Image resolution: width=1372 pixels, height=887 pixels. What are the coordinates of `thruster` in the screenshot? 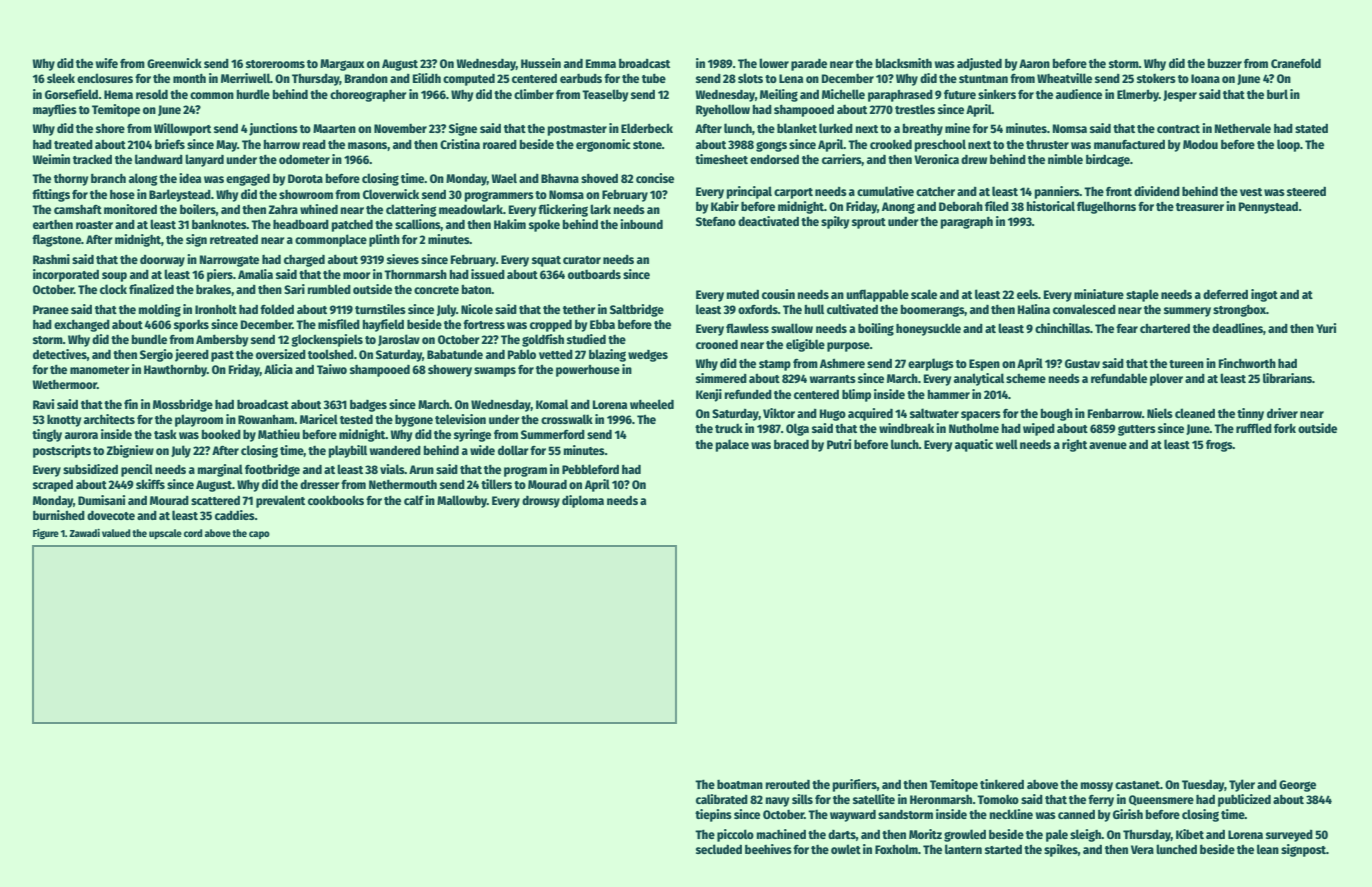 It's located at (1047, 144).
